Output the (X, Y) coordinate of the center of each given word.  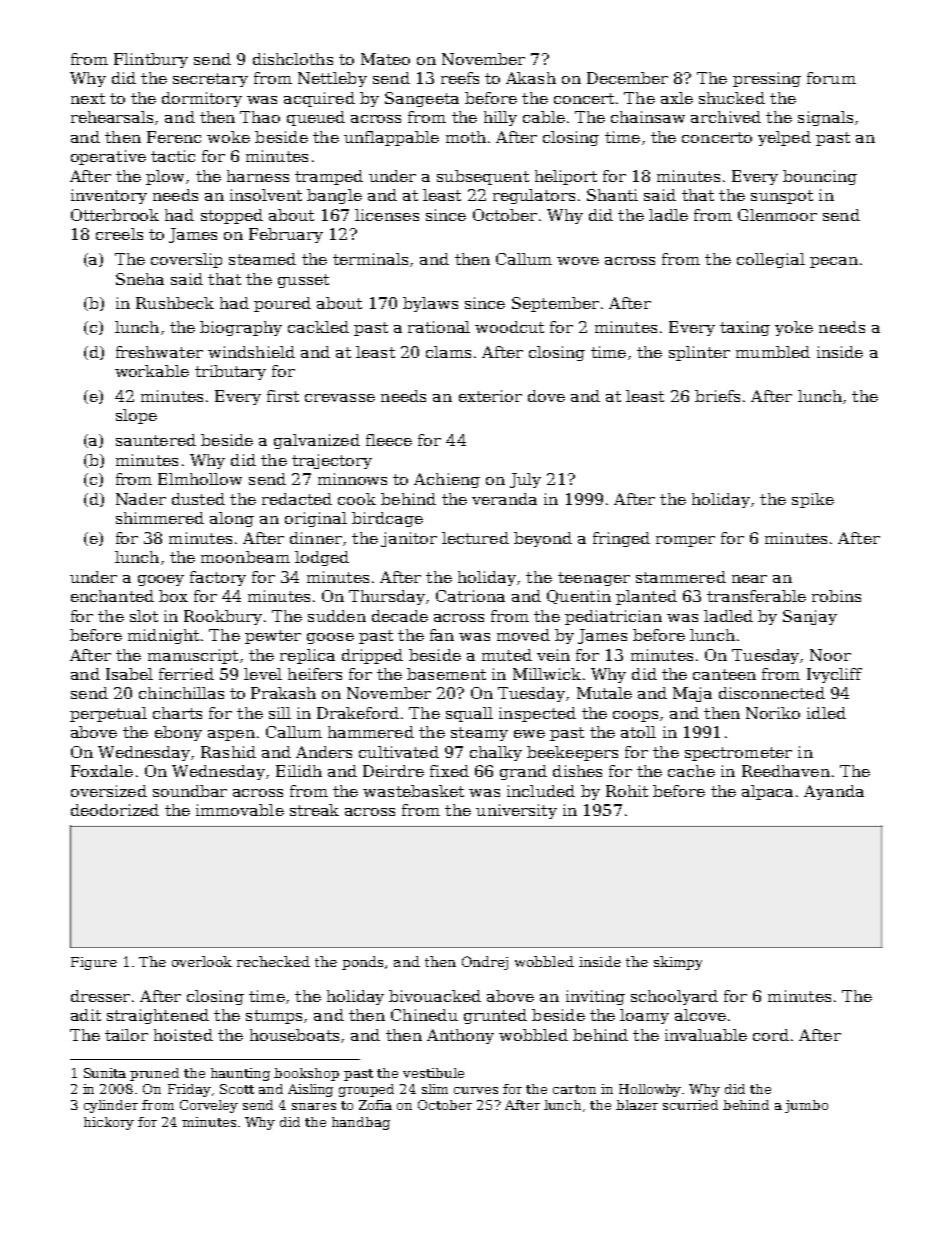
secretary (210, 80)
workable (152, 371)
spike (813, 500)
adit (86, 1015)
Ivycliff (834, 675)
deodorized (115, 810)
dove (546, 396)
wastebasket (413, 791)
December (627, 78)
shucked (732, 98)
